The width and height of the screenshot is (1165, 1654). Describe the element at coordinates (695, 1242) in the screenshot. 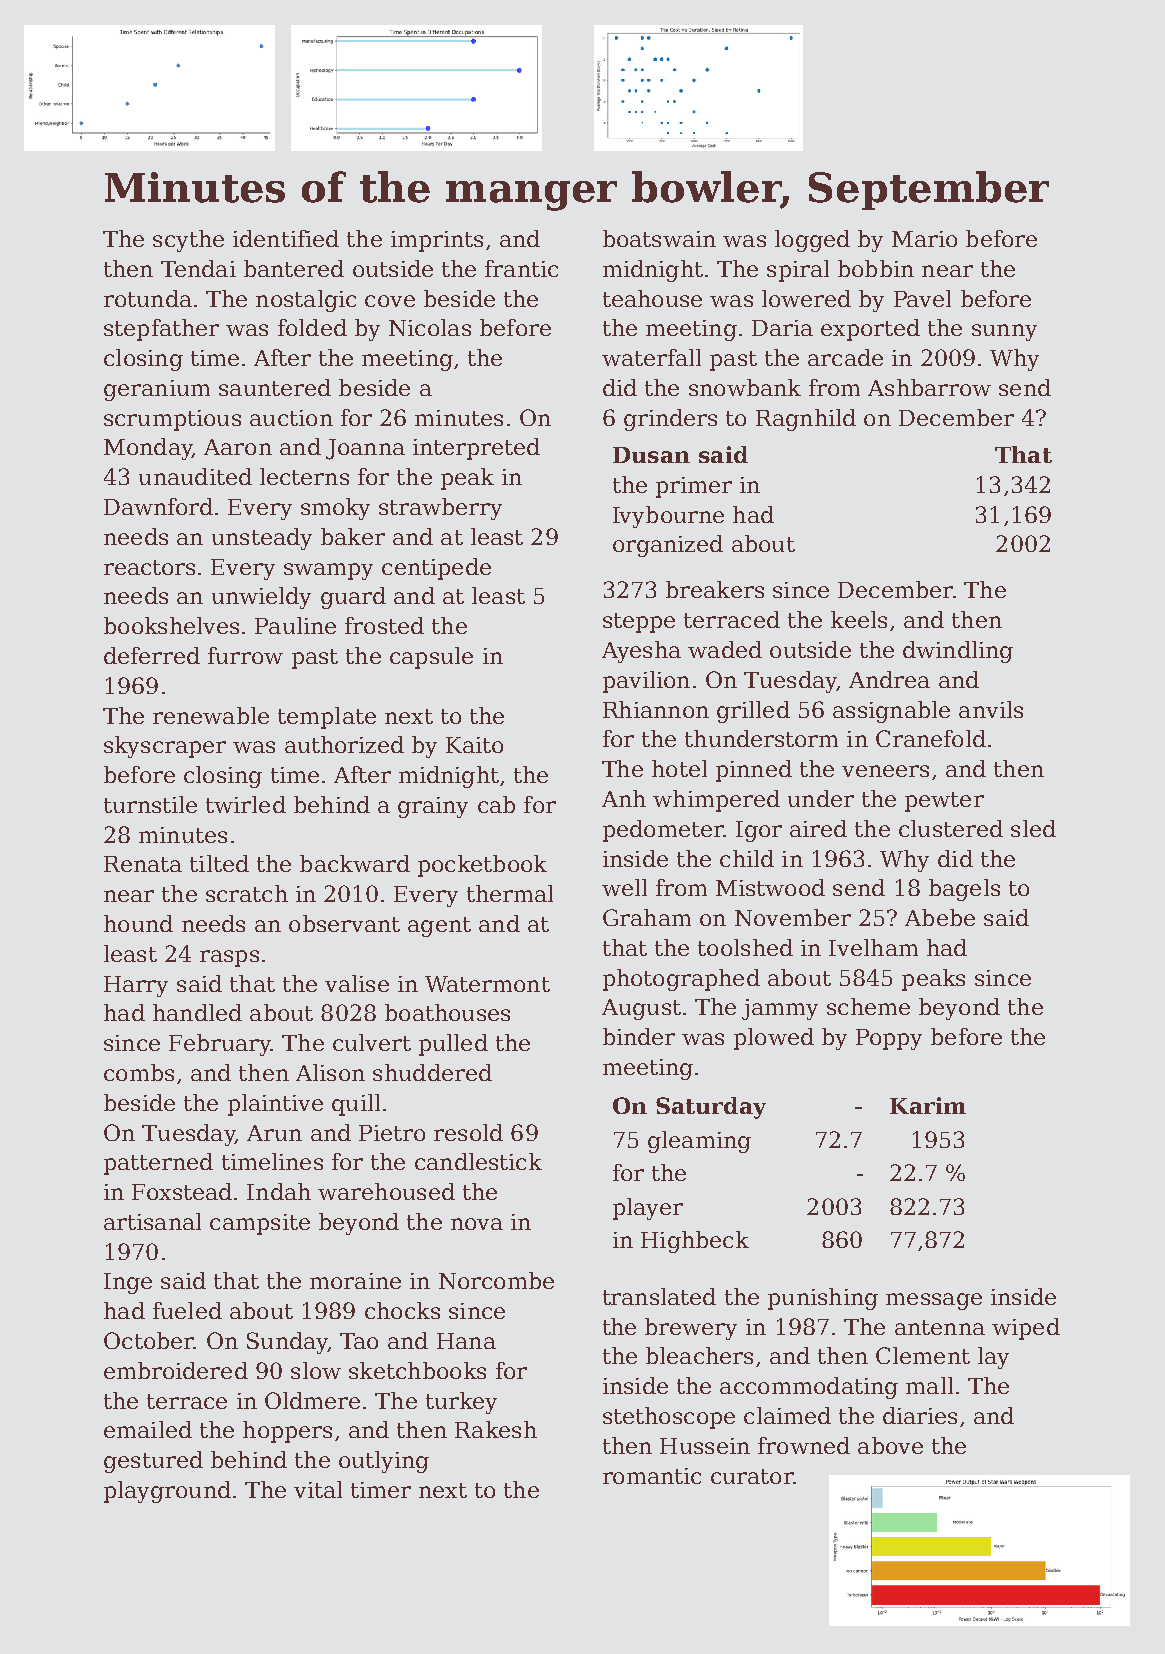

I see `Highbeck` at that location.
